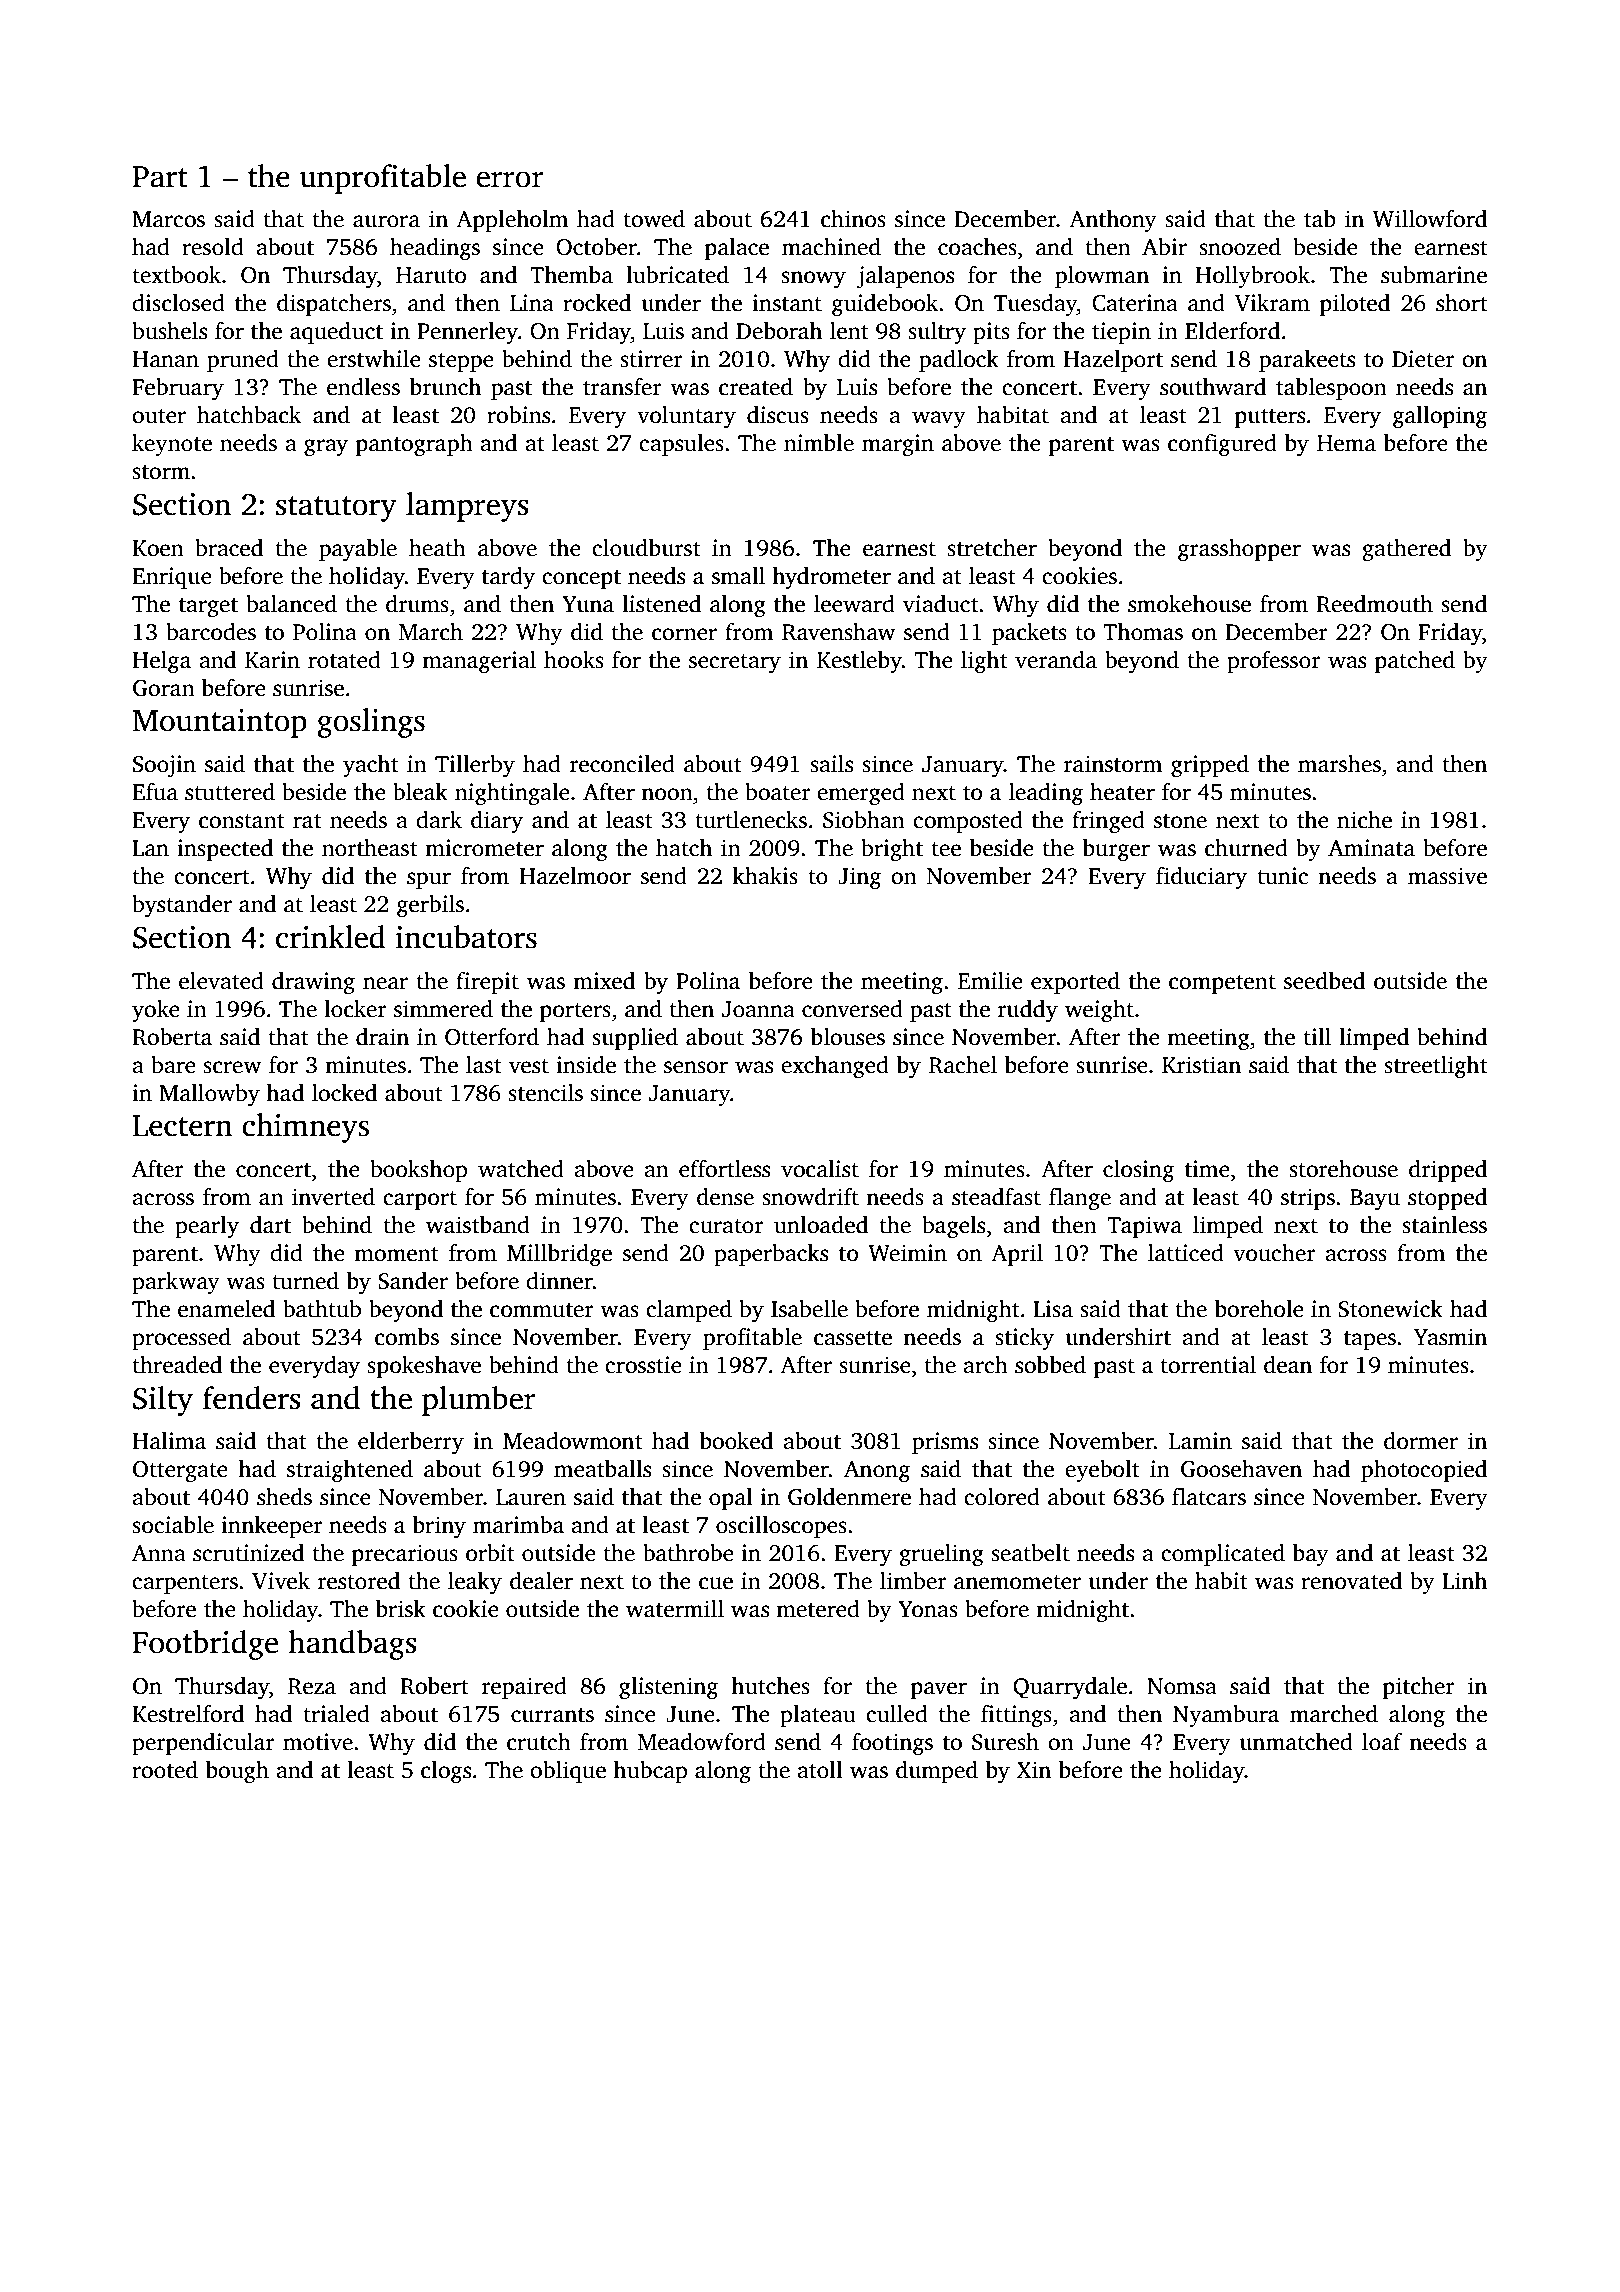 The width and height of the screenshot is (1620, 2292). I want to click on chinos, so click(853, 219).
